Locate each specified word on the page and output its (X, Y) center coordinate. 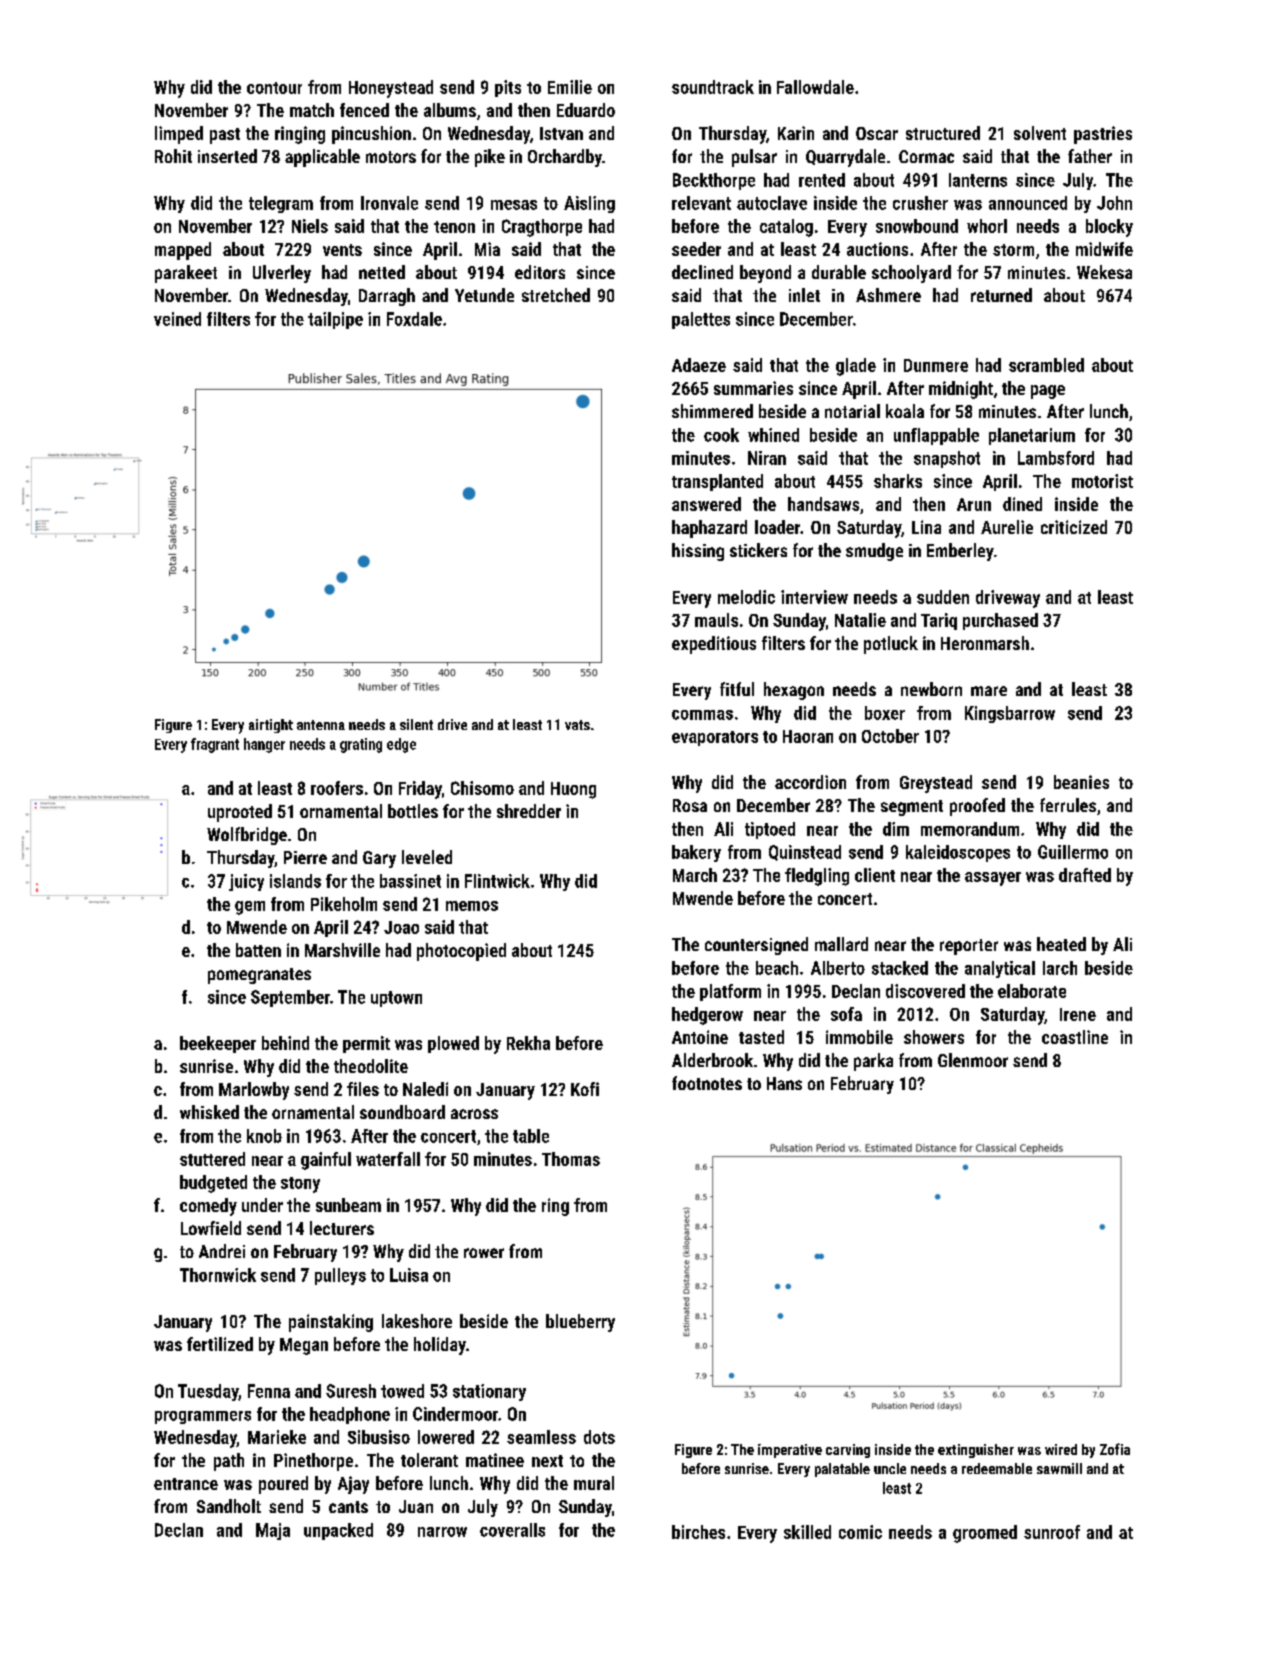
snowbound (917, 226)
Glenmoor (973, 1060)
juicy (246, 882)
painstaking (331, 1323)
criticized (1074, 527)
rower (484, 1253)
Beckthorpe (714, 181)
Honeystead (391, 89)
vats (577, 725)
